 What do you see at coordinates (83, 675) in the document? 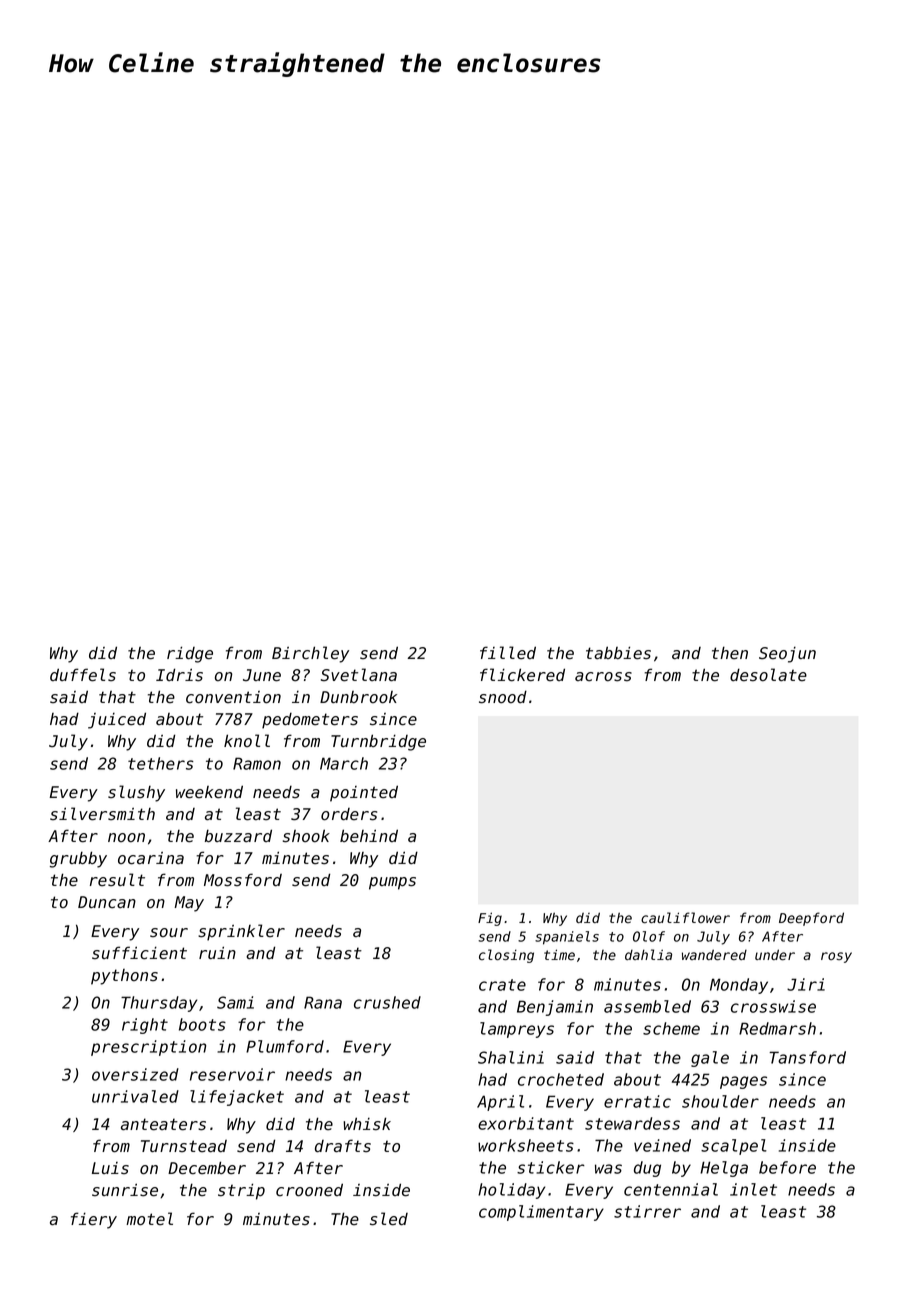
I see `duffels` at bounding box center [83, 675].
